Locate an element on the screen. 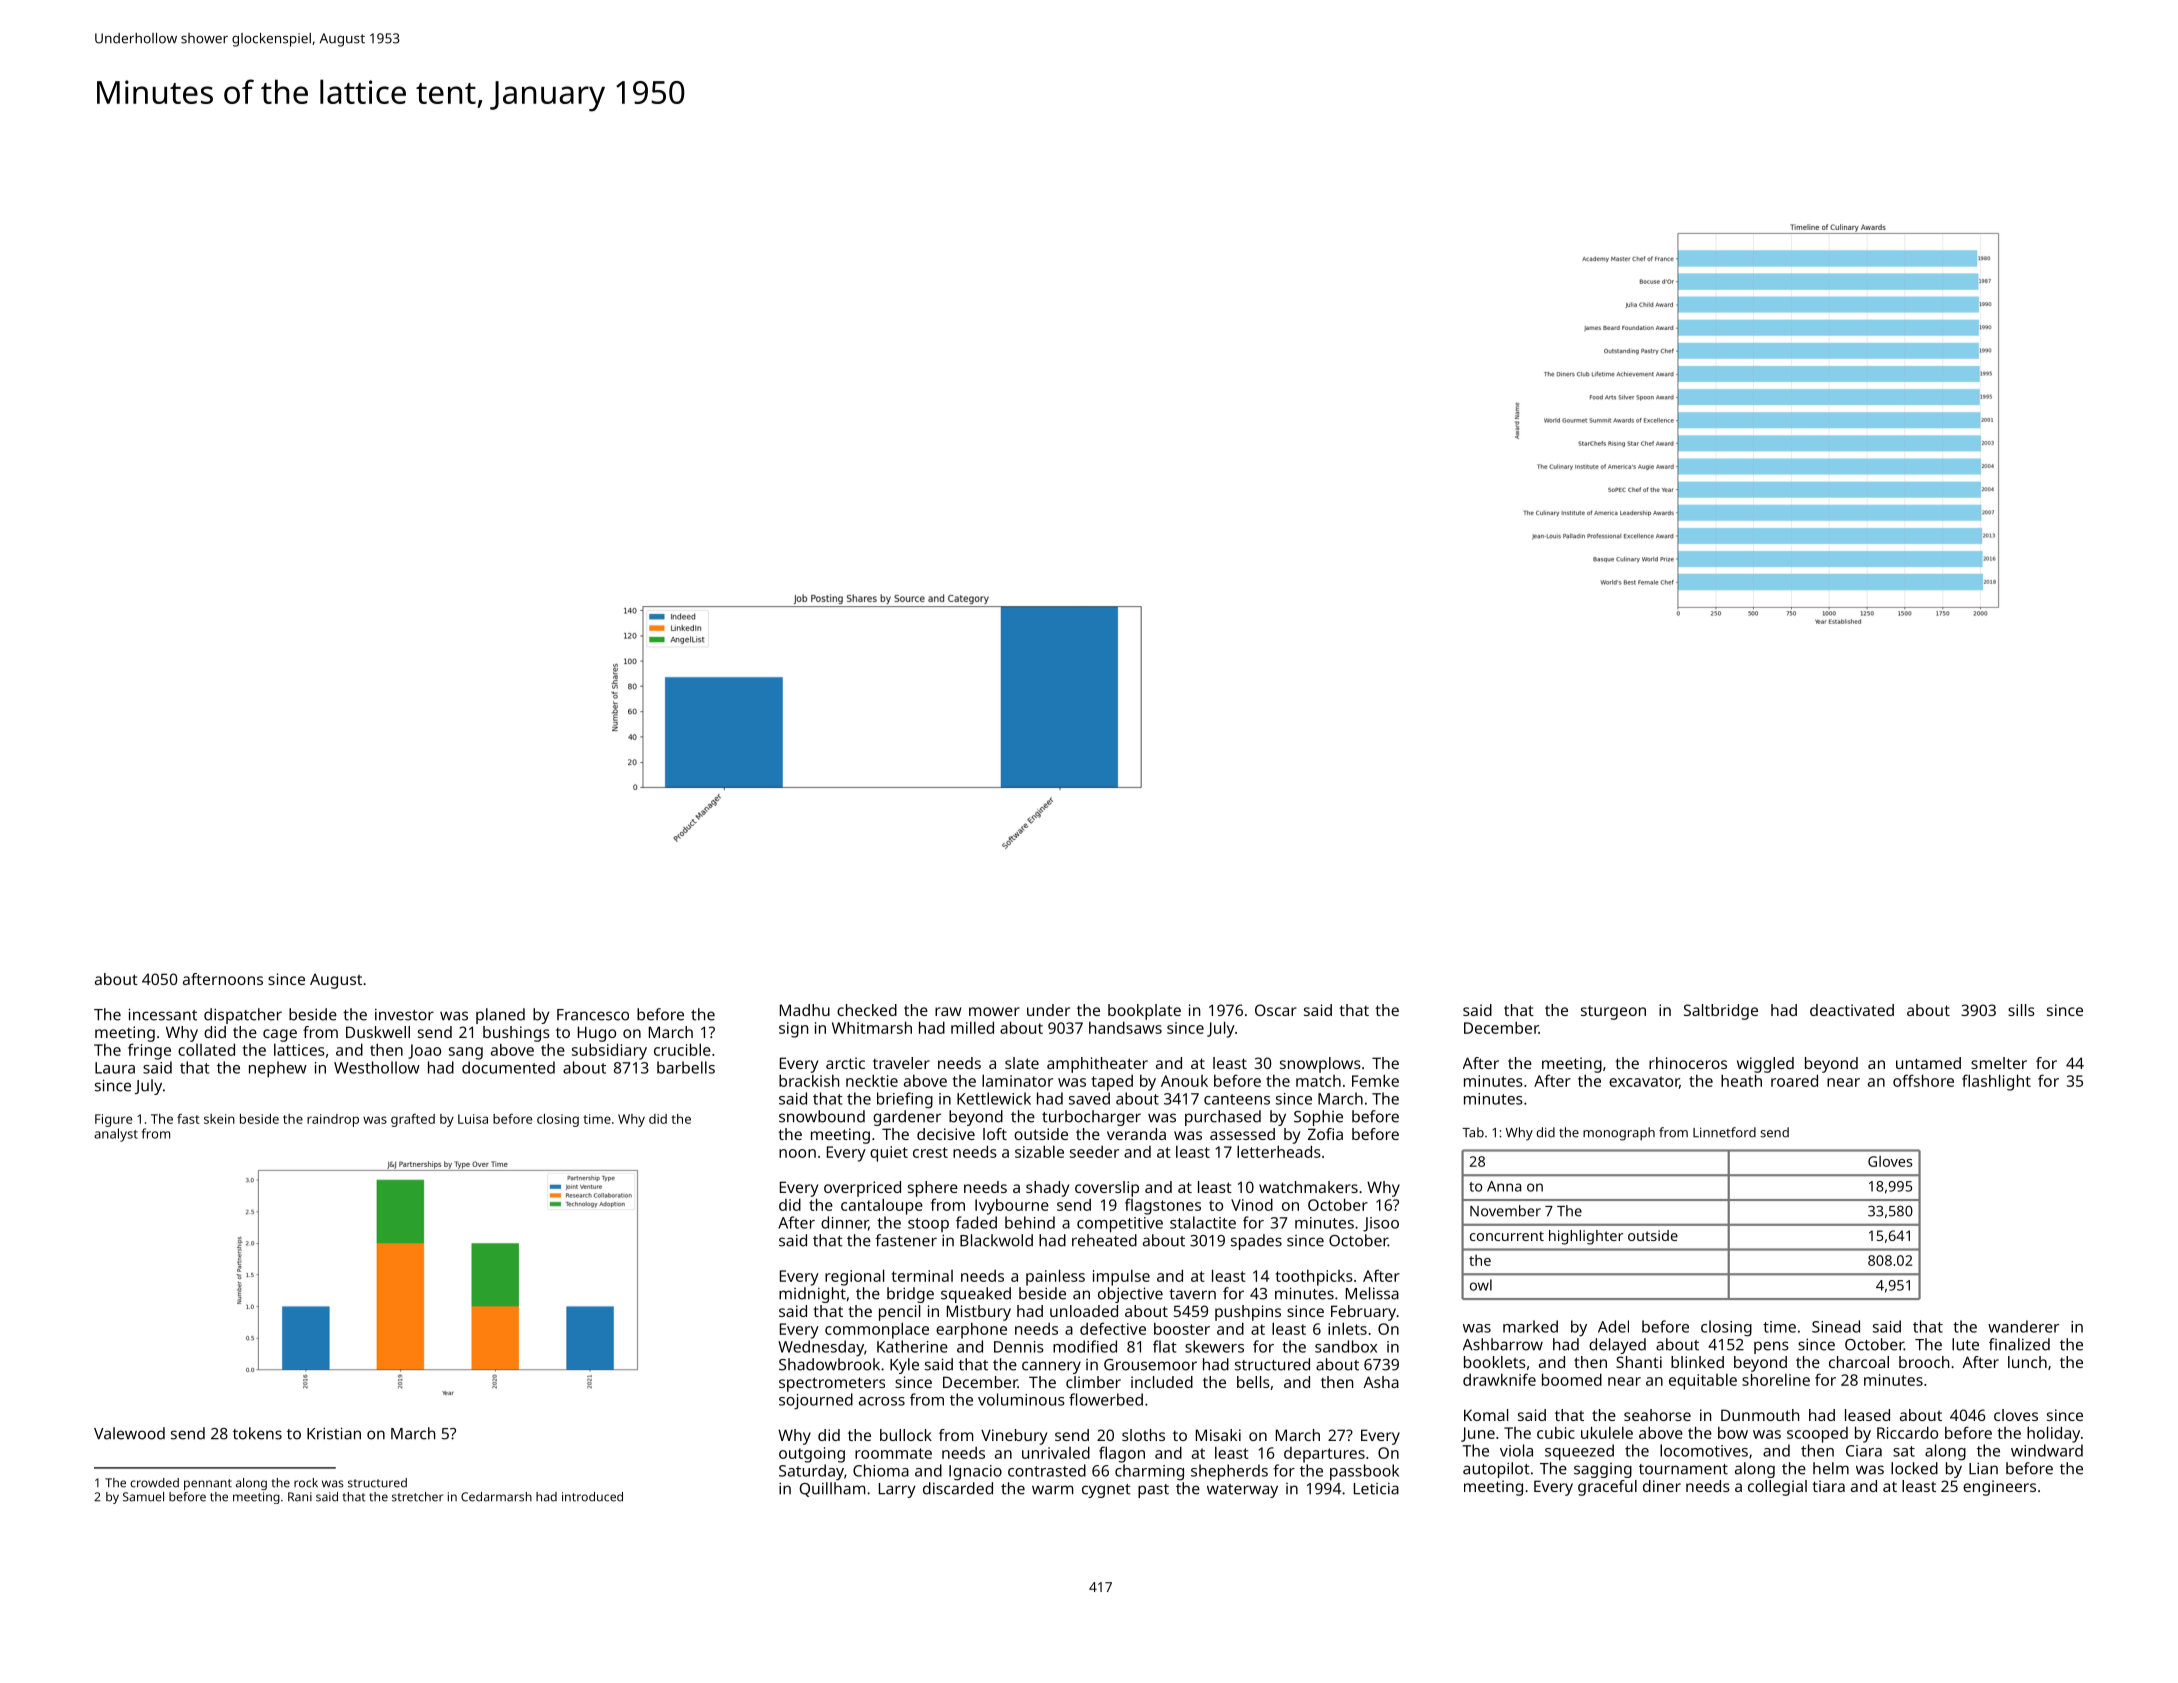 Image resolution: width=2178 pixels, height=1683 pixels. checked is located at coordinates (867, 1010).
